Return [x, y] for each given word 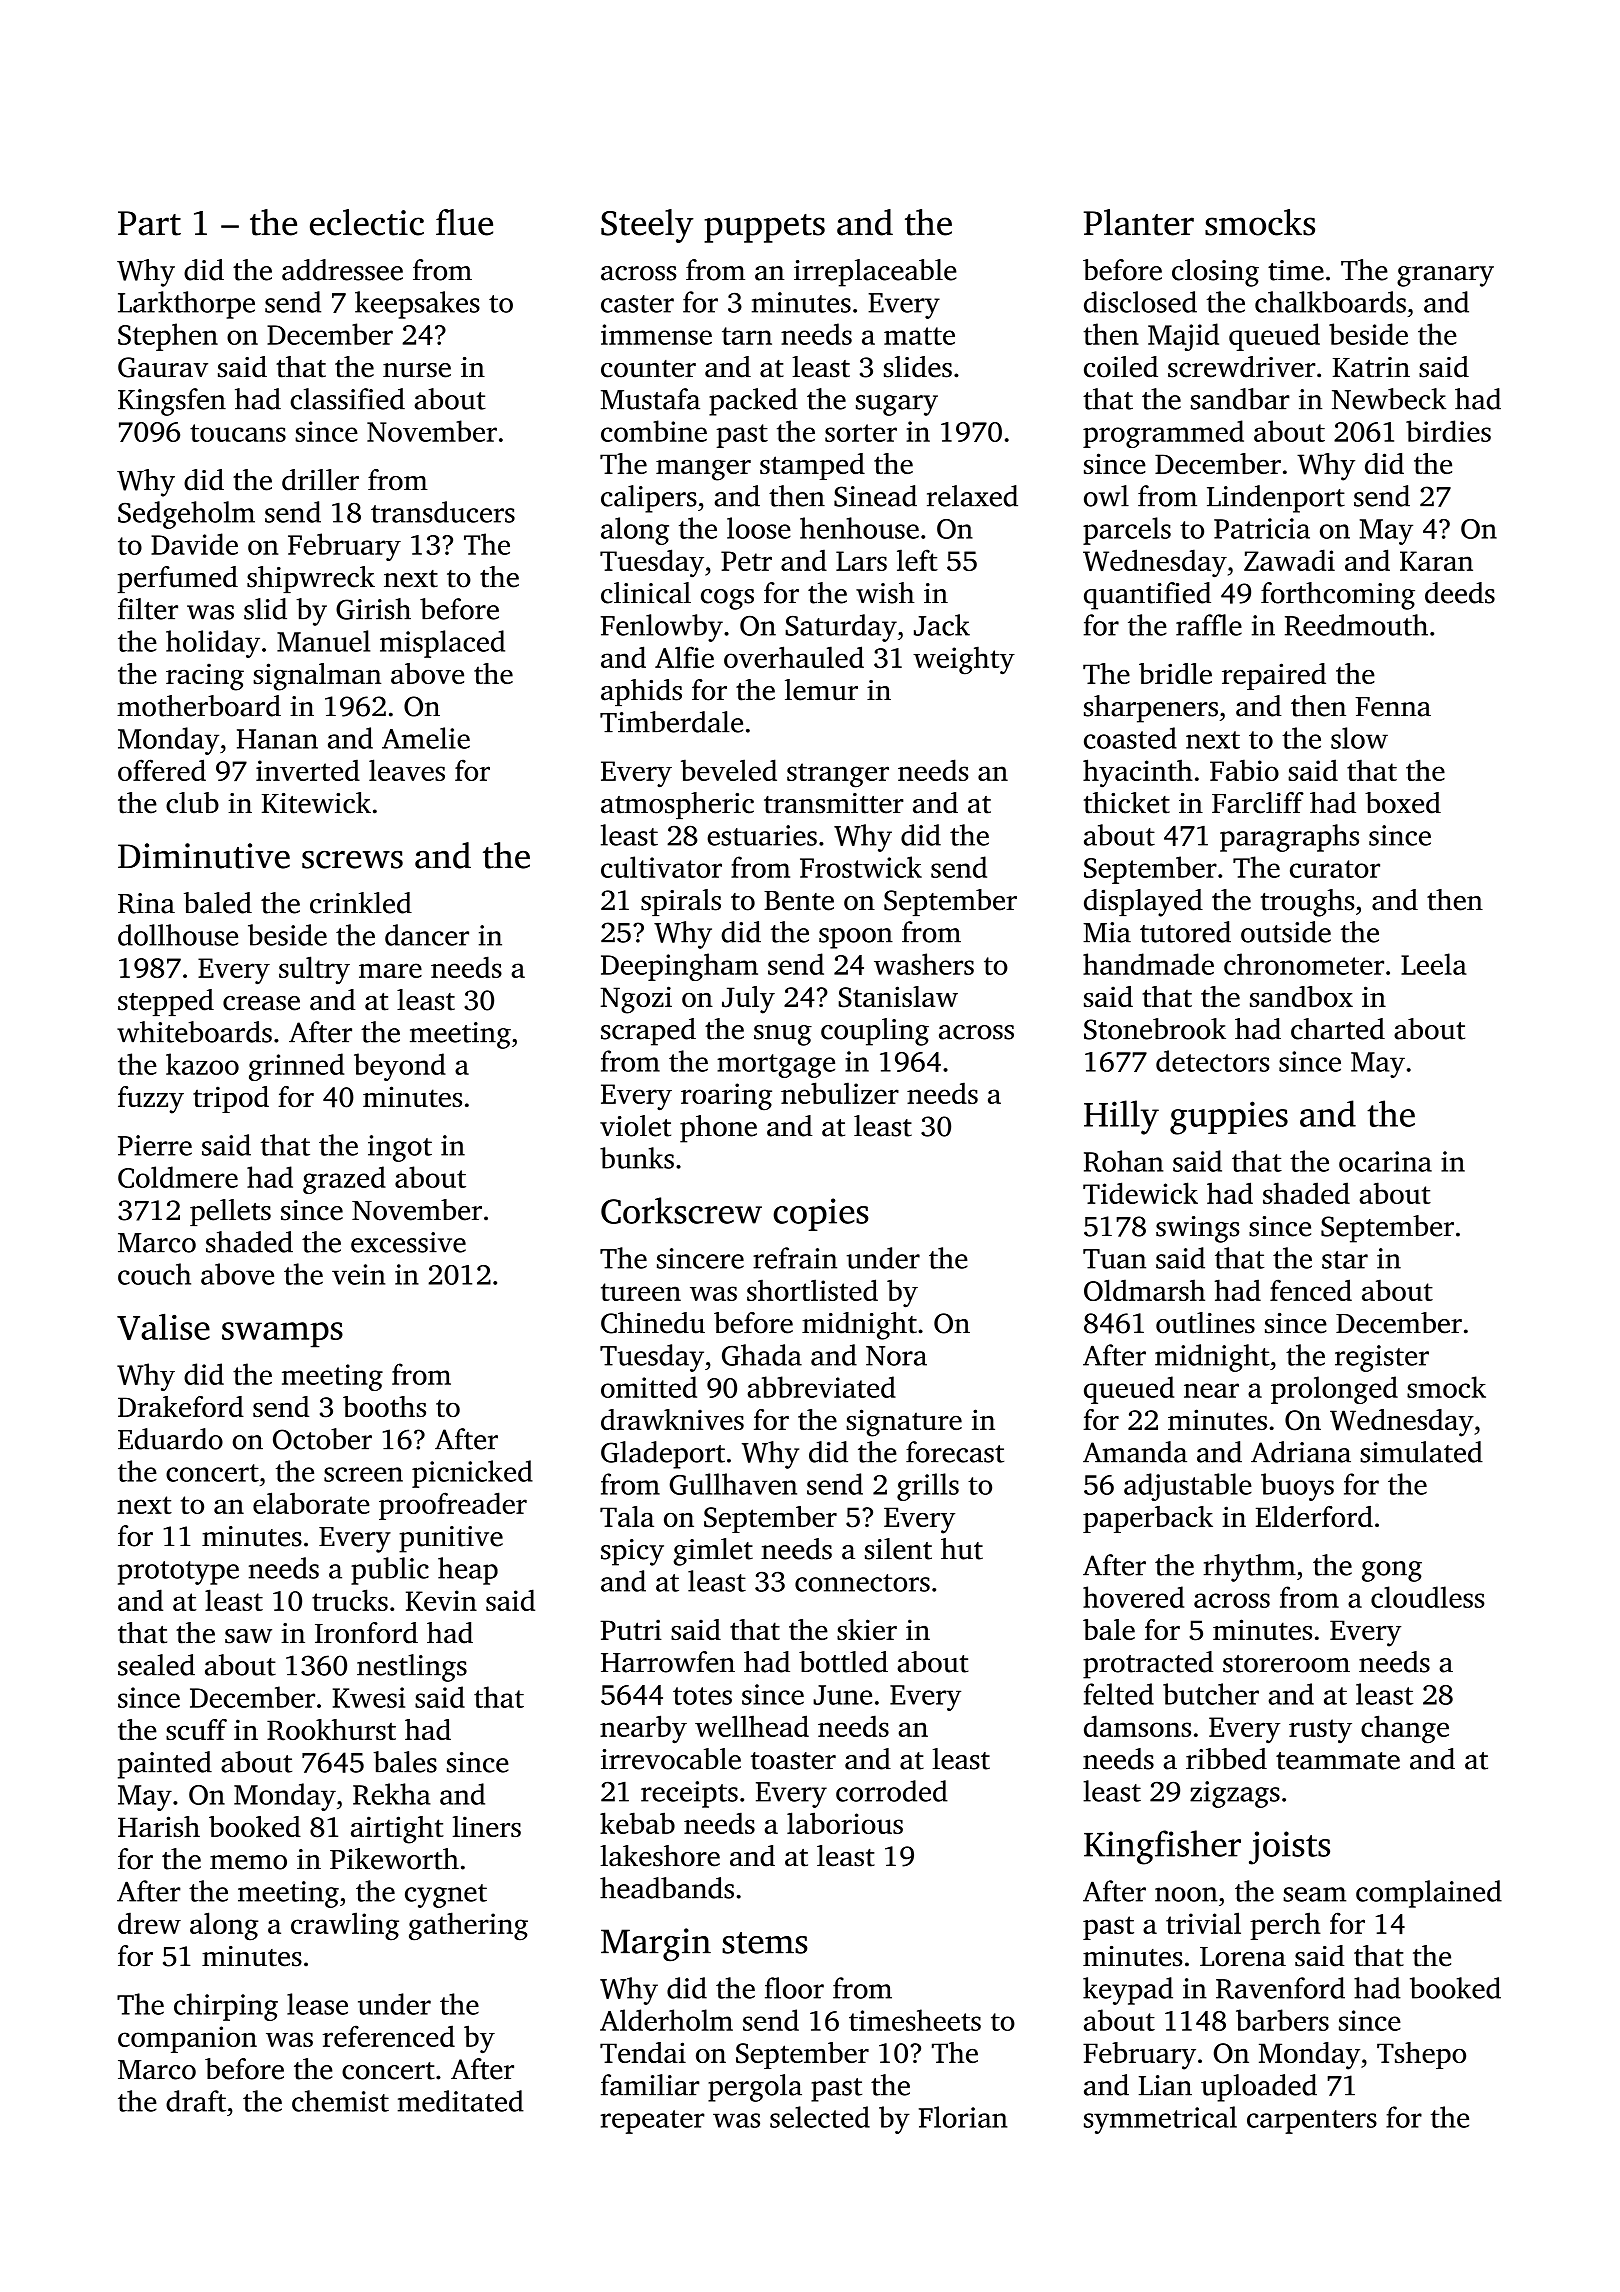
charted [1338, 1029]
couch [154, 1274]
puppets [764, 228]
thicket [1127, 803]
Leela [1434, 964]
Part [149, 223]
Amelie [426, 738]
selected [820, 2117]
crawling [345, 1926]
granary [1445, 276]
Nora [896, 1356]
